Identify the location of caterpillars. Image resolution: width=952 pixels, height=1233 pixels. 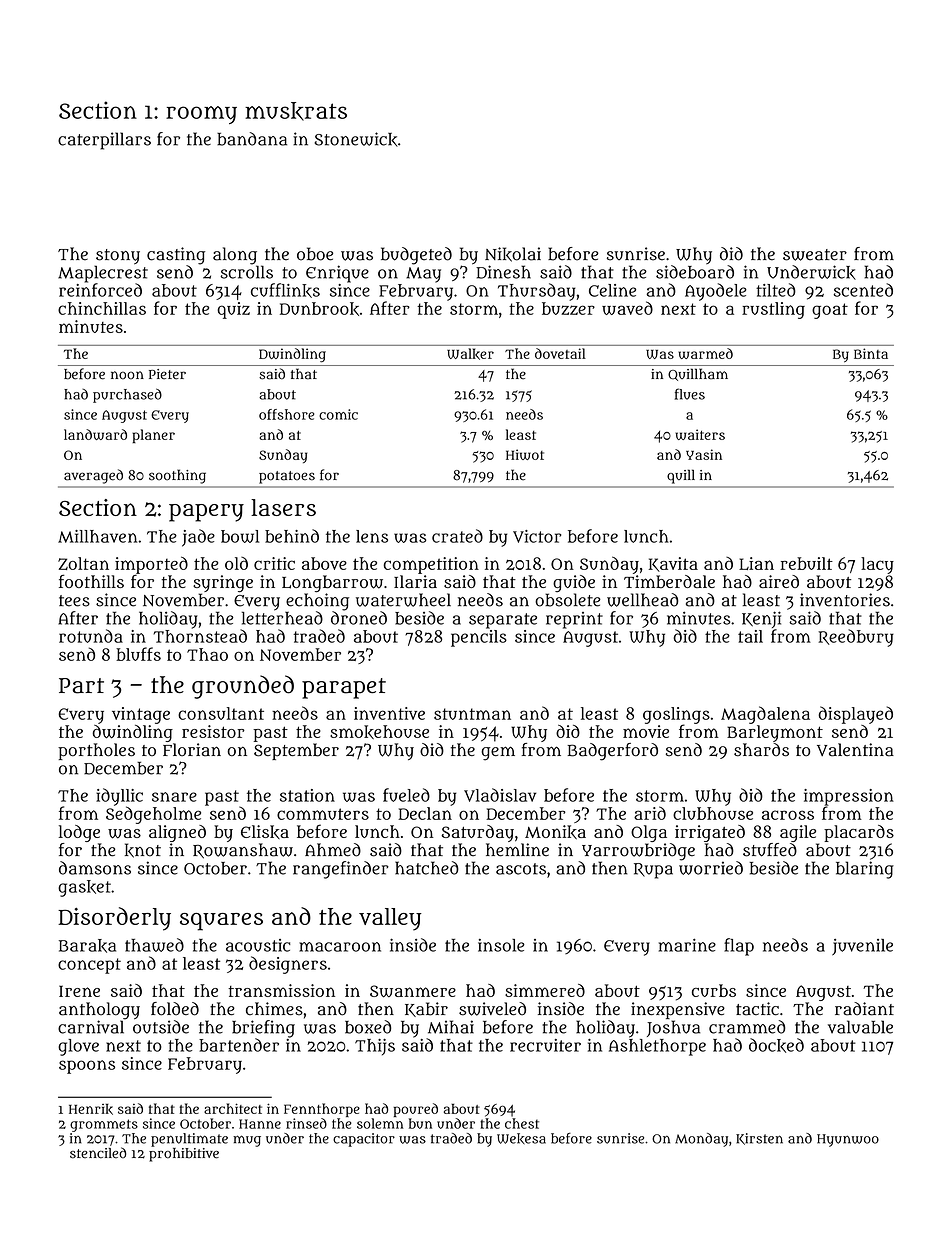
(104, 141).
